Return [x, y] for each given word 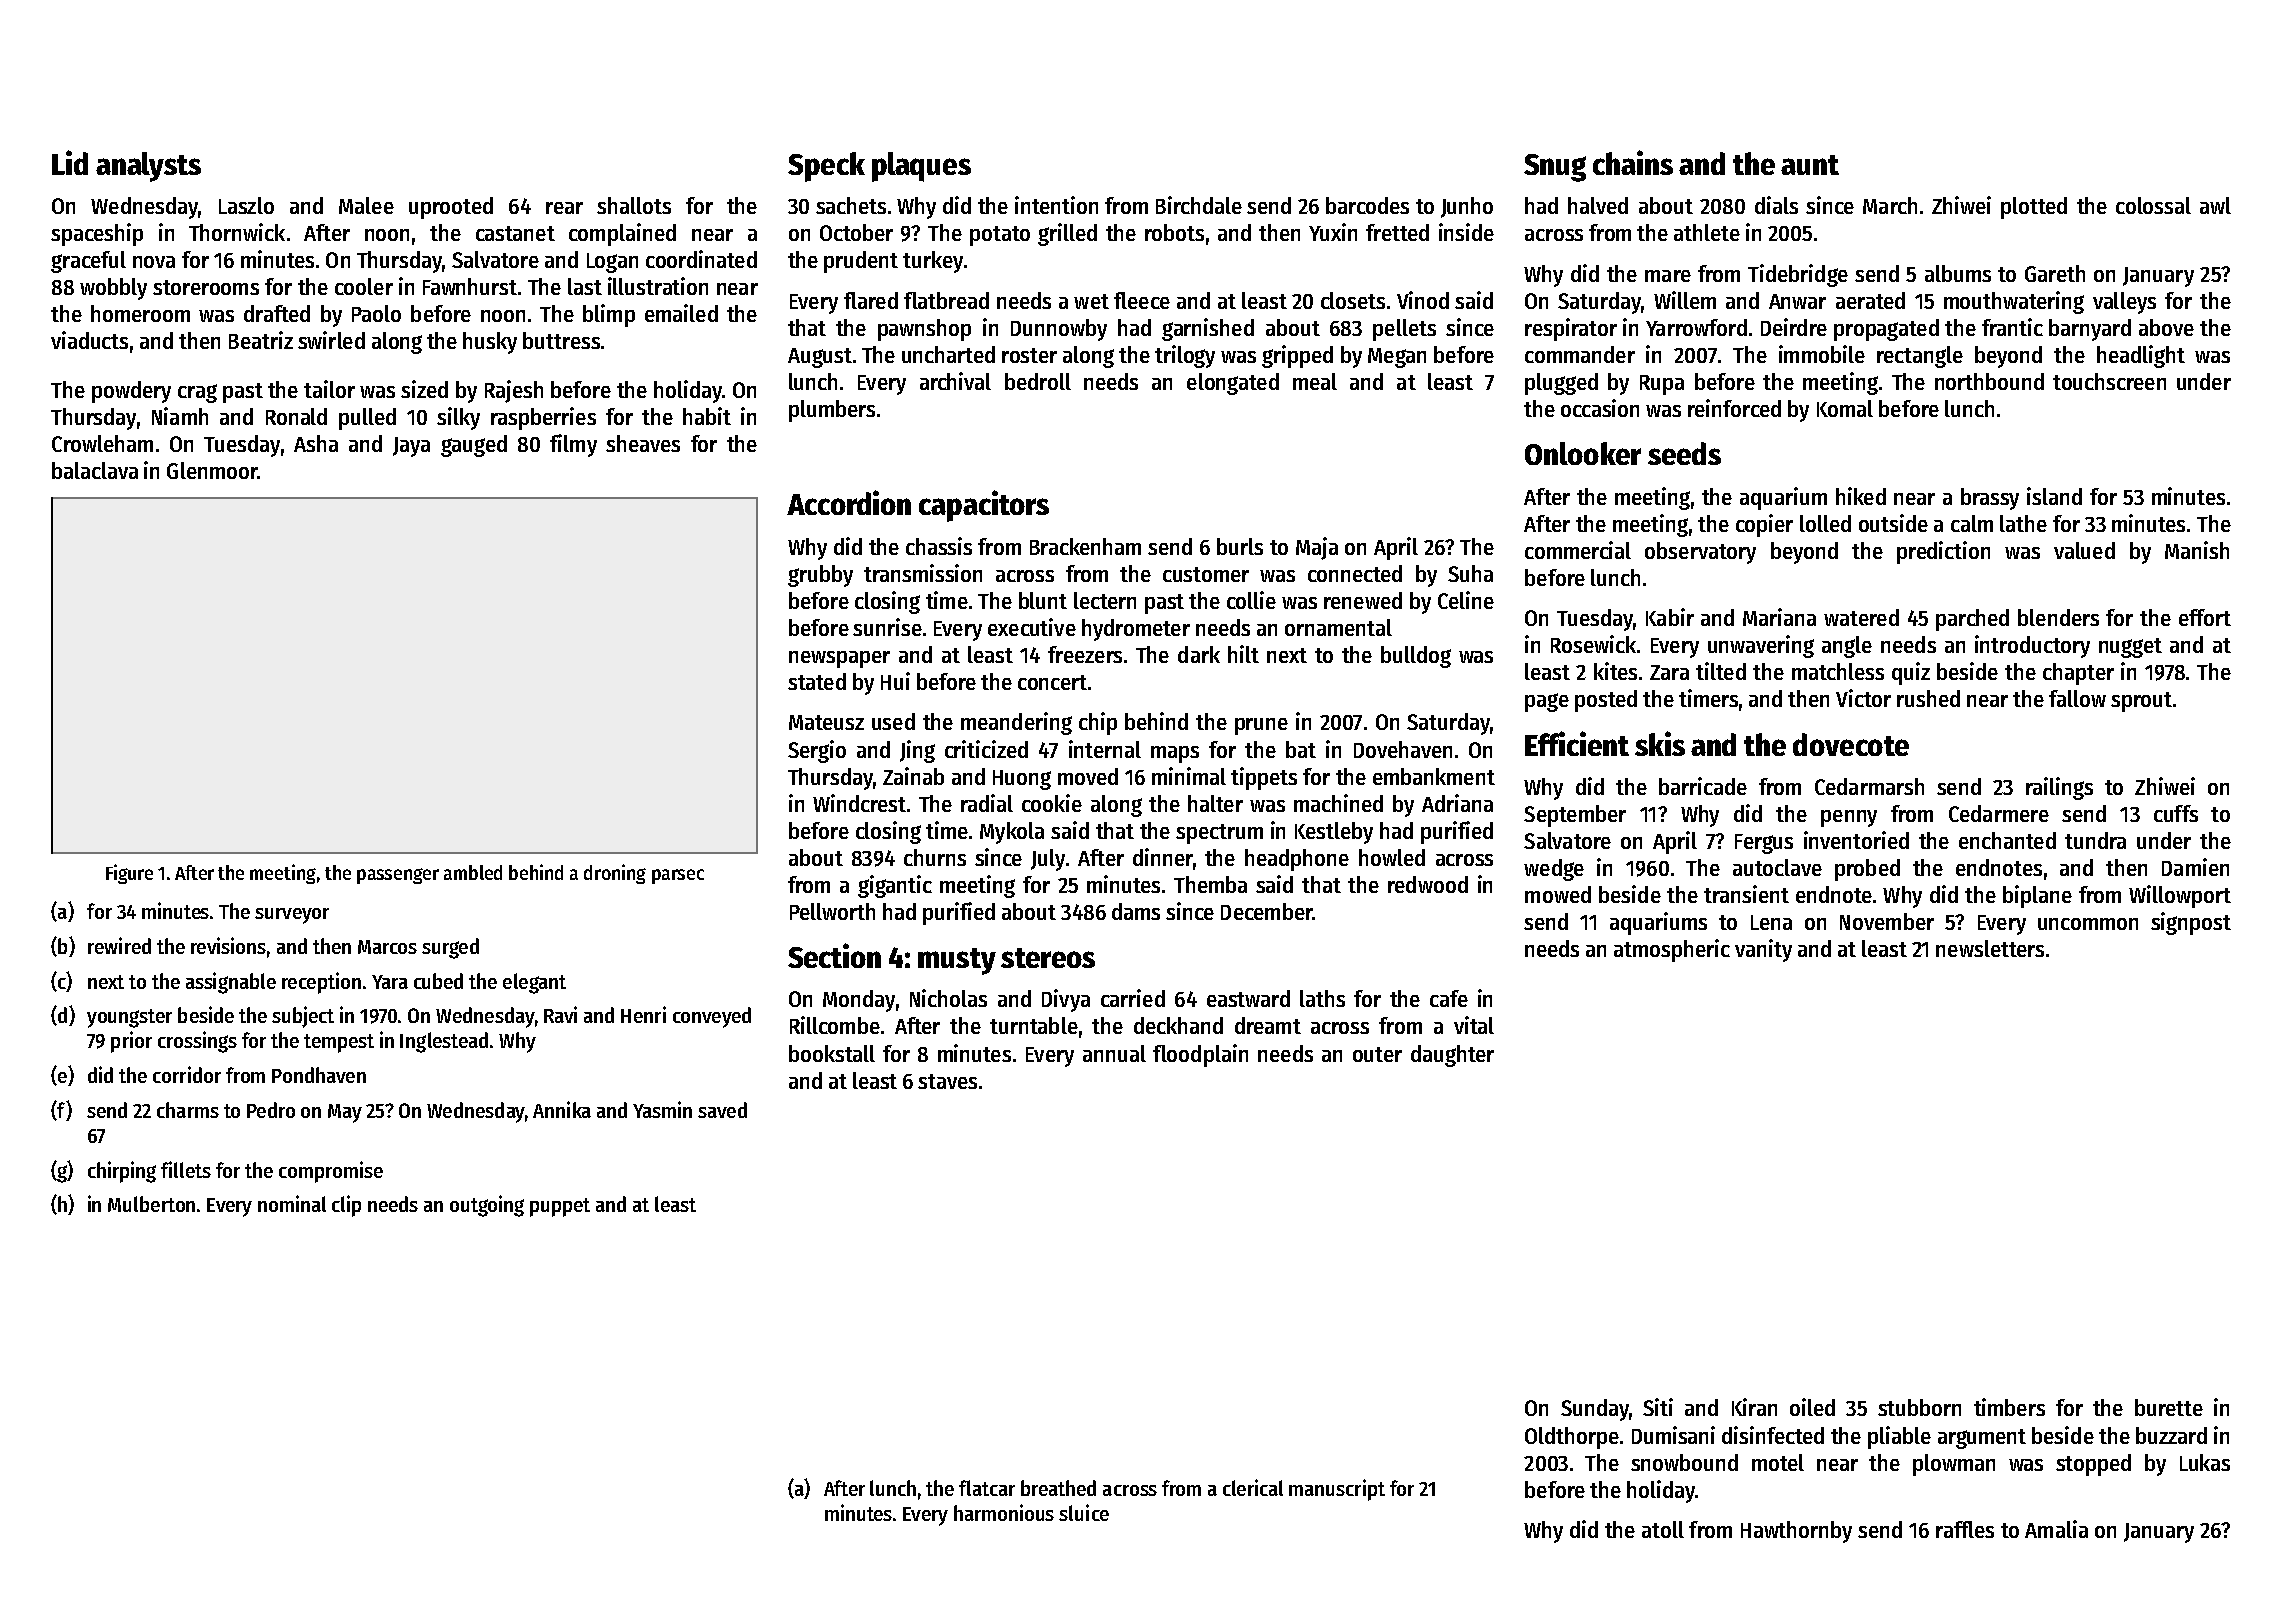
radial [987, 803]
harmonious [1004, 1512]
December [1267, 911]
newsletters [1990, 948]
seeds [1684, 453]
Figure [129, 874]
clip [346, 1206]
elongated [1233, 384]
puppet [560, 1207]
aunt [1810, 165]
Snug [1555, 168]
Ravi [560, 1014]
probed [1867, 870]
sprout [2141, 702]
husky [490, 343]
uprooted [451, 208]
